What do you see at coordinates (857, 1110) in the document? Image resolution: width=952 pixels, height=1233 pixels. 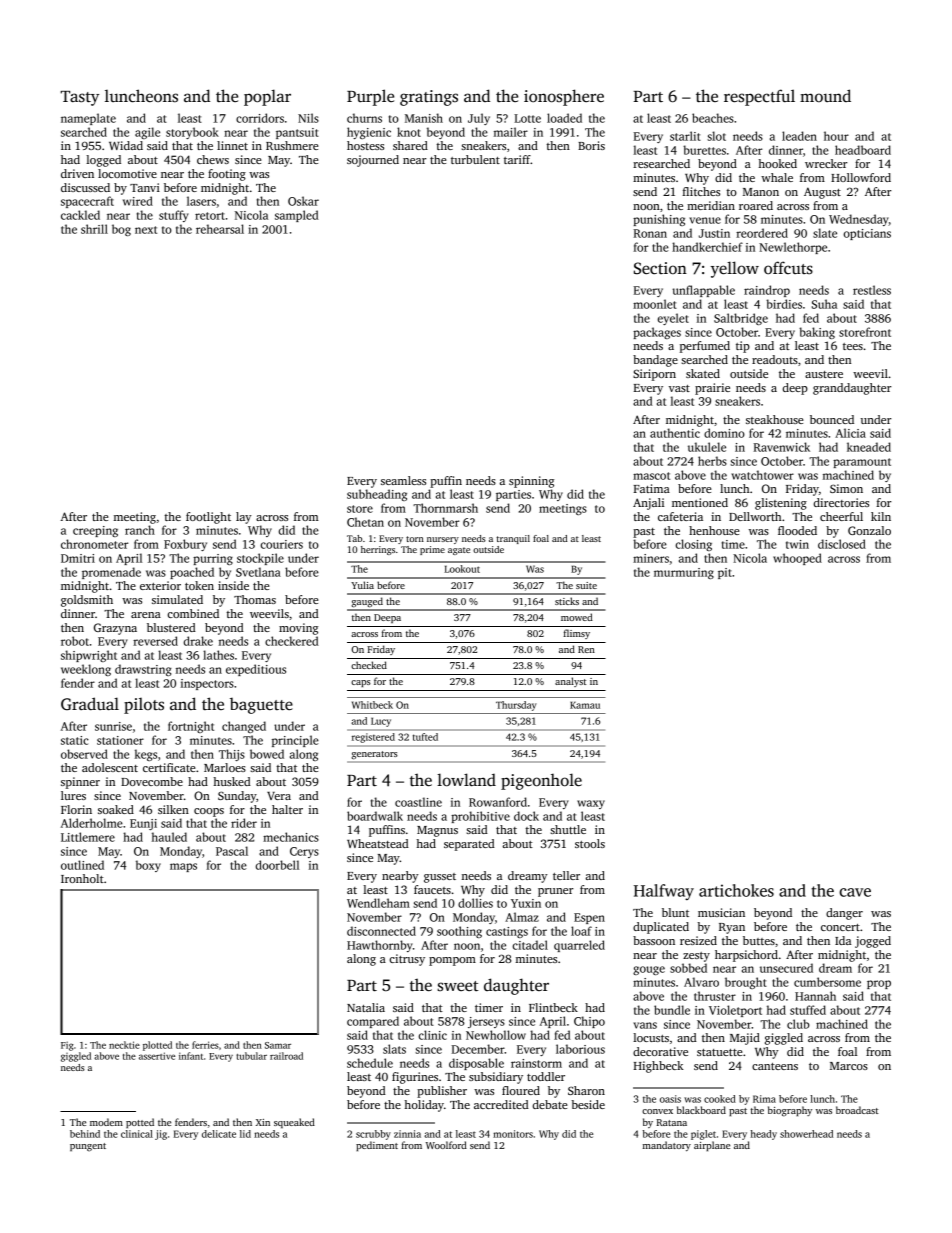 I see `broadcast` at bounding box center [857, 1110].
